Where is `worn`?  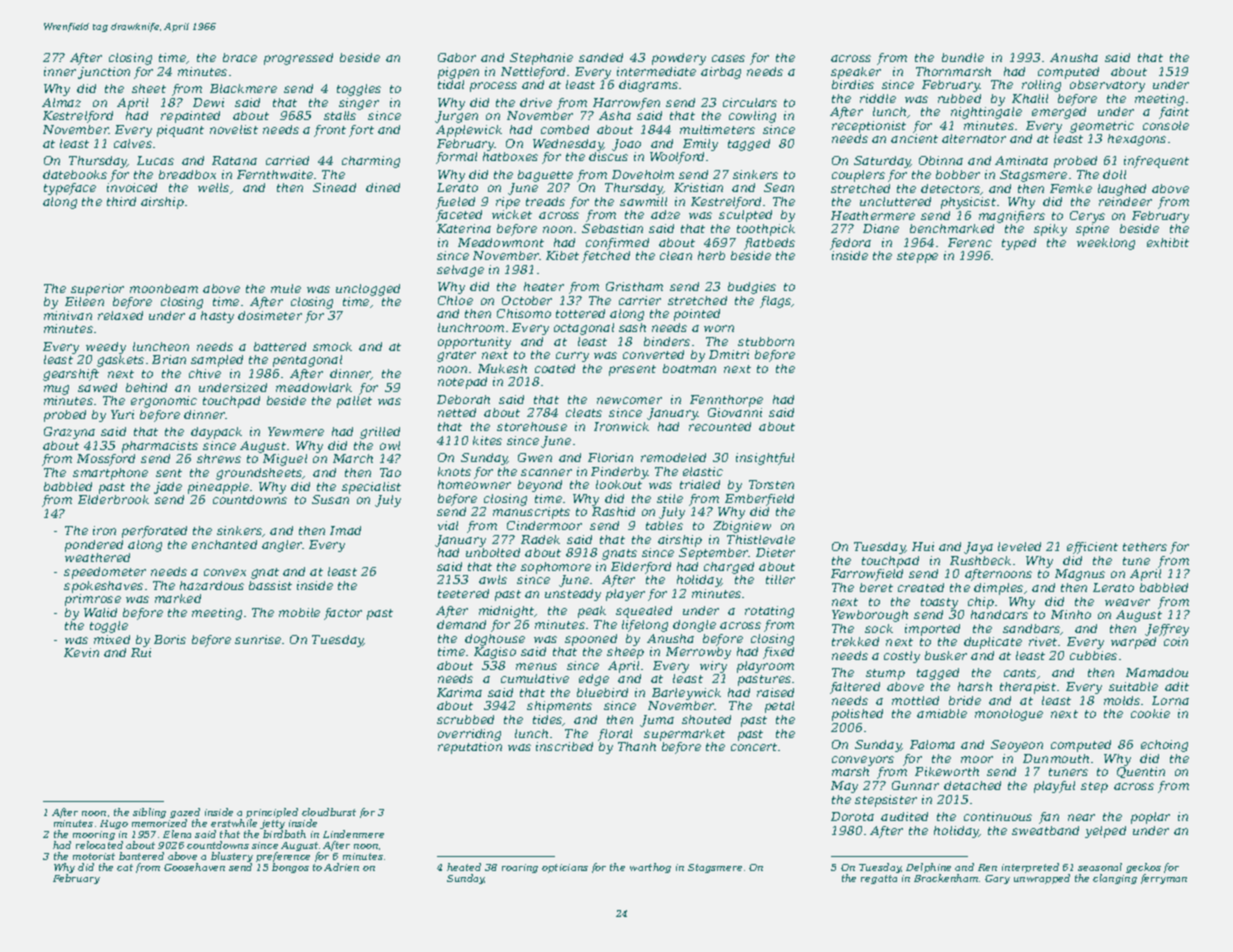
worn is located at coordinates (719, 328).
